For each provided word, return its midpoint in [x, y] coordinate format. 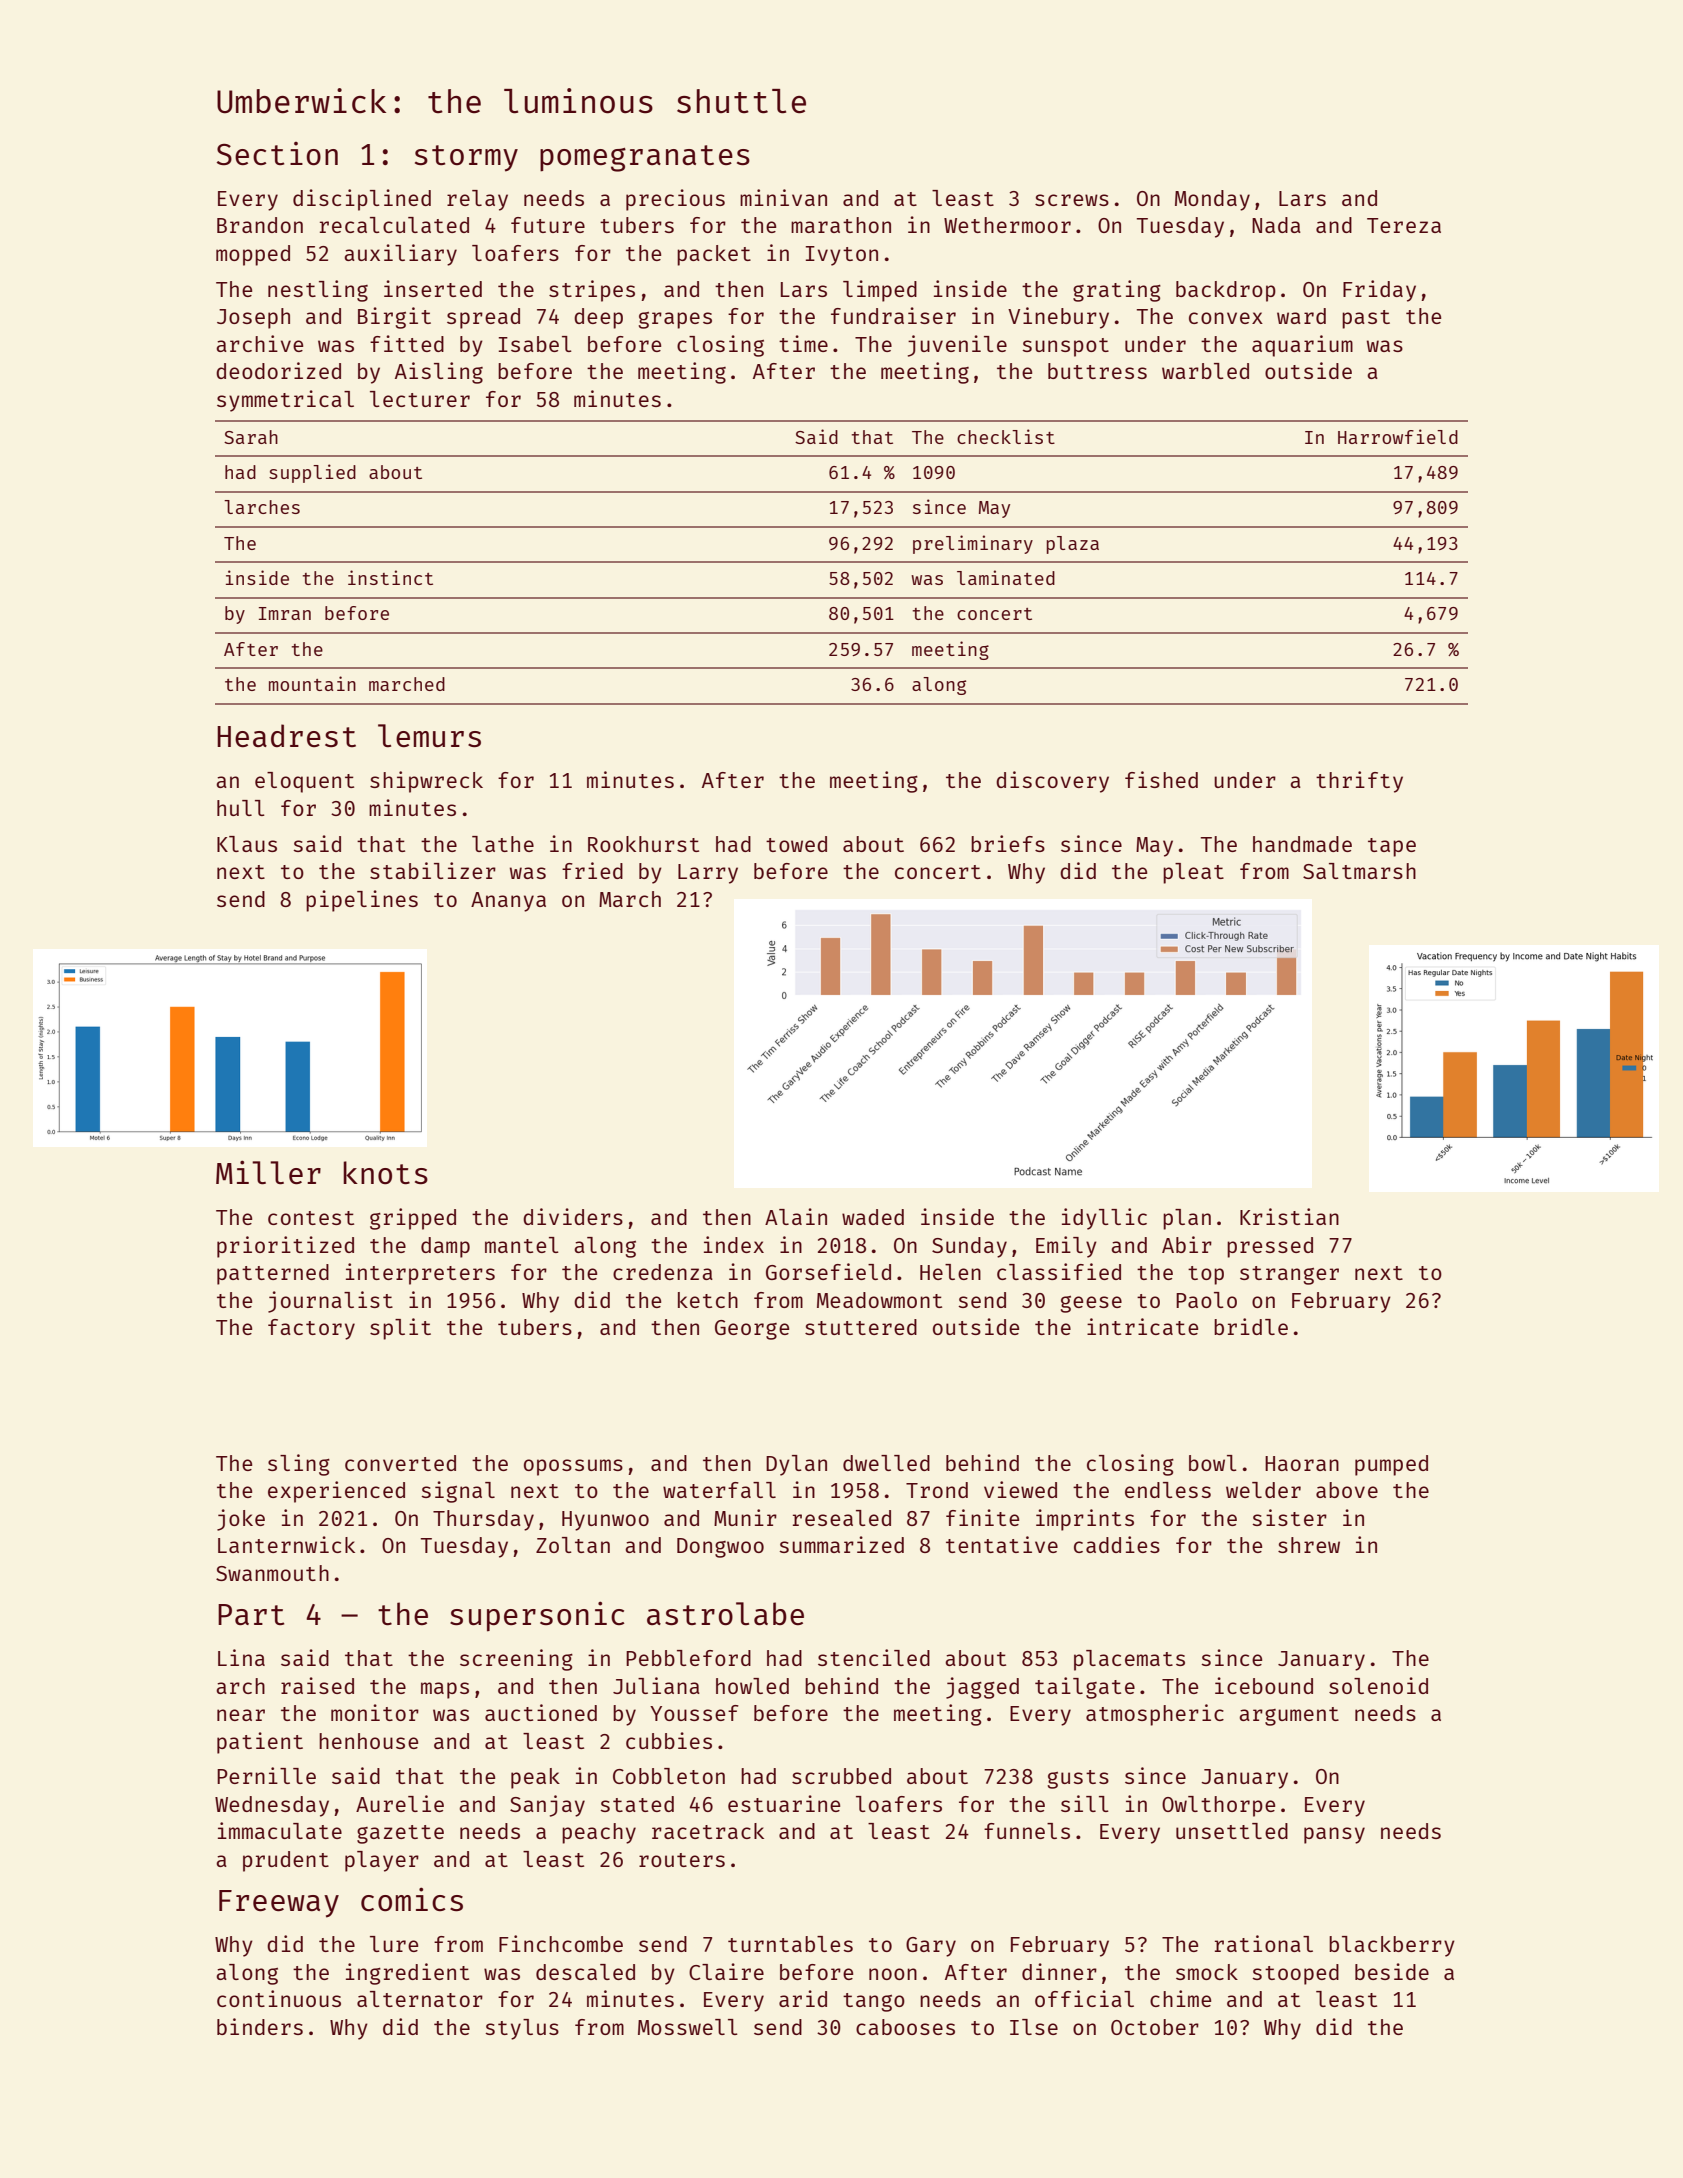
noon [893, 1974]
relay [477, 200]
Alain [796, 1216]
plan [1187, 1219]
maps [445, 1690]
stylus [522, 2029]
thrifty [1359, 782]
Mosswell [688, 2027]
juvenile [957, 346]
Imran [285, 613]
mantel [522, 1245]
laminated [1006, 577]
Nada [1276, 225]
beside [1392, 1971]
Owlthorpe [1218, 1806]
